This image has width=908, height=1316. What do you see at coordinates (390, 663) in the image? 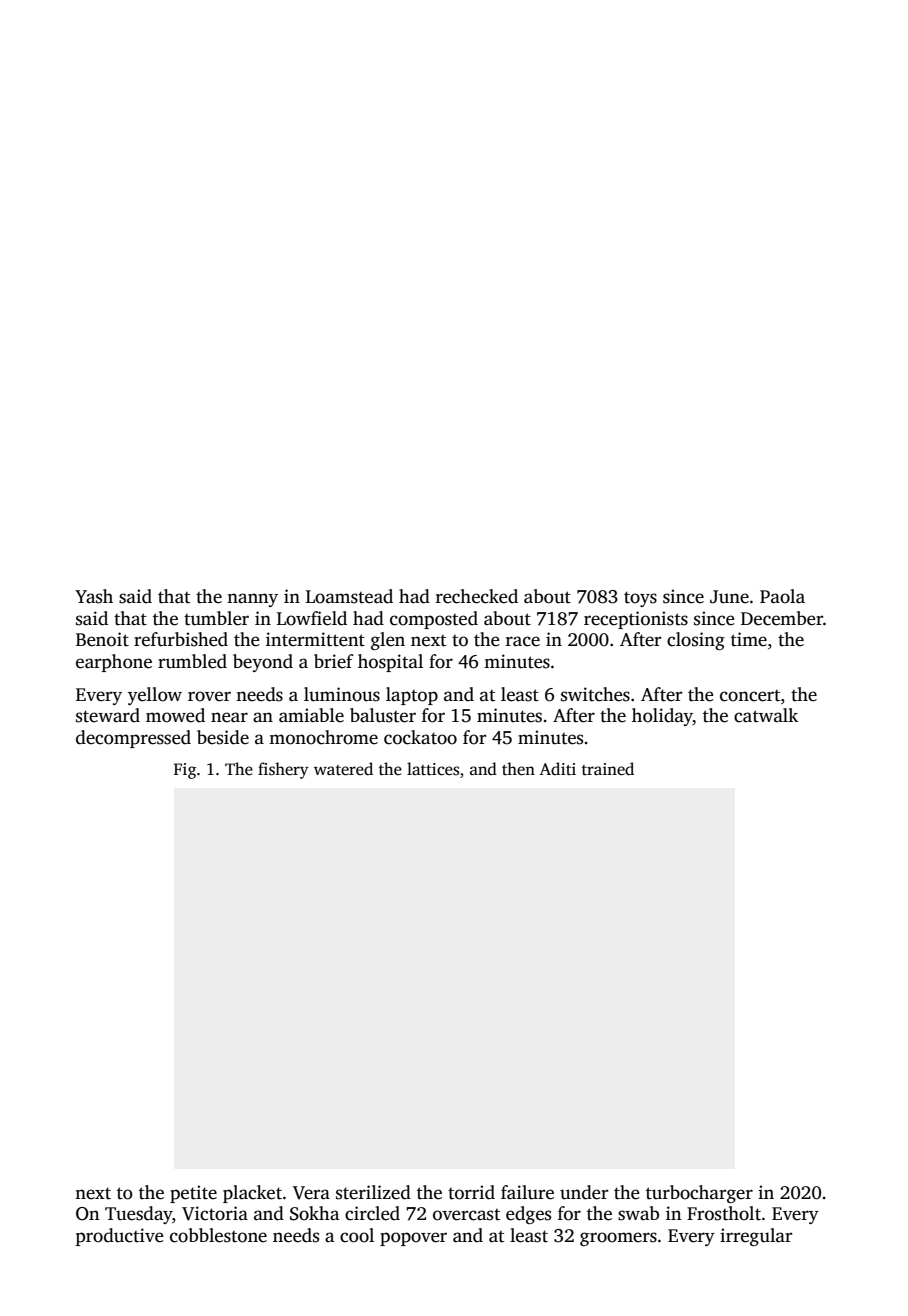
I see `hospital` at bounding box center [390, 663].
